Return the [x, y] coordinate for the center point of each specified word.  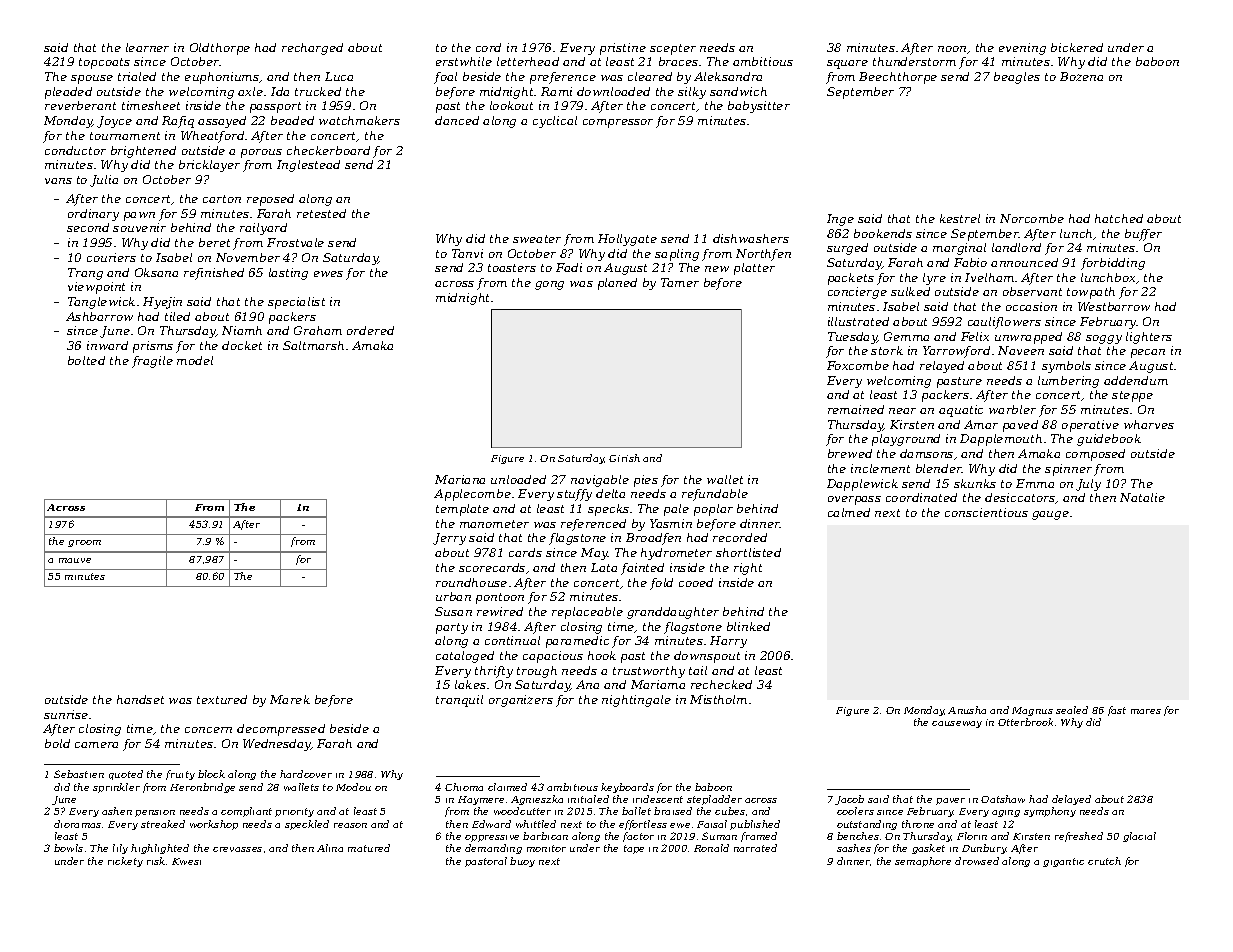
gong [549, 285]
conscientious [986, 512]
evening [1022, 49]
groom [84, 543]
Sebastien [79, 774]
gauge [1050, 515]
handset [140, 699]
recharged [312, 49]
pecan [1148, 353]
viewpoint [96, 288]
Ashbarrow [99, 316]
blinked [748, 626]
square [847, 64]
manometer [494, 524]
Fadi [569, 267]
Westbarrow [1114, 306]
